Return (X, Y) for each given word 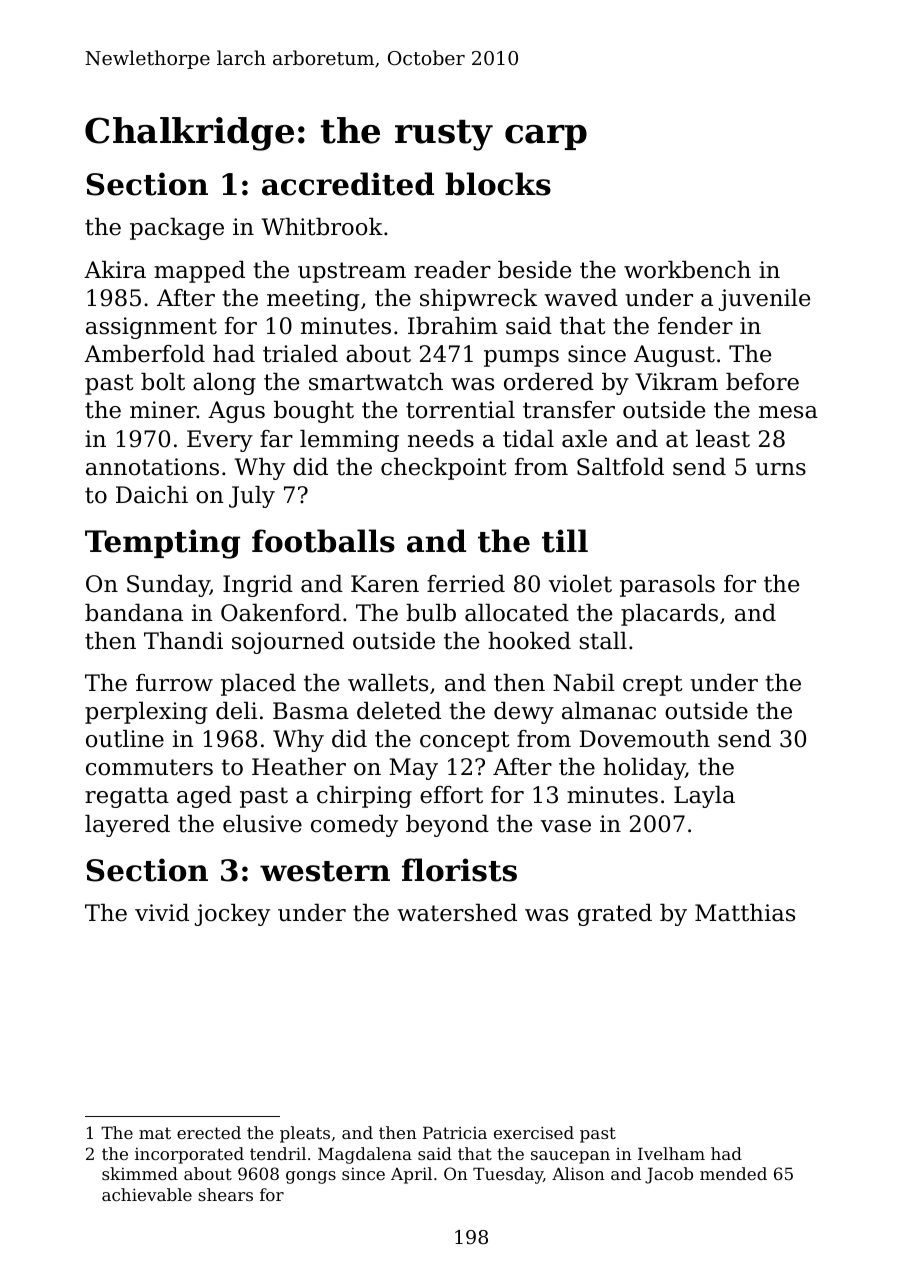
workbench (687, 270)
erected (209, 1132)
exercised (534, 1132)
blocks (498, 184)
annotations (152, 467)
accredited (348, 184)
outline (125, 739)
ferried (466, 584)
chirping (364, 797)
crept (653, 685)
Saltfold (620, 467)
